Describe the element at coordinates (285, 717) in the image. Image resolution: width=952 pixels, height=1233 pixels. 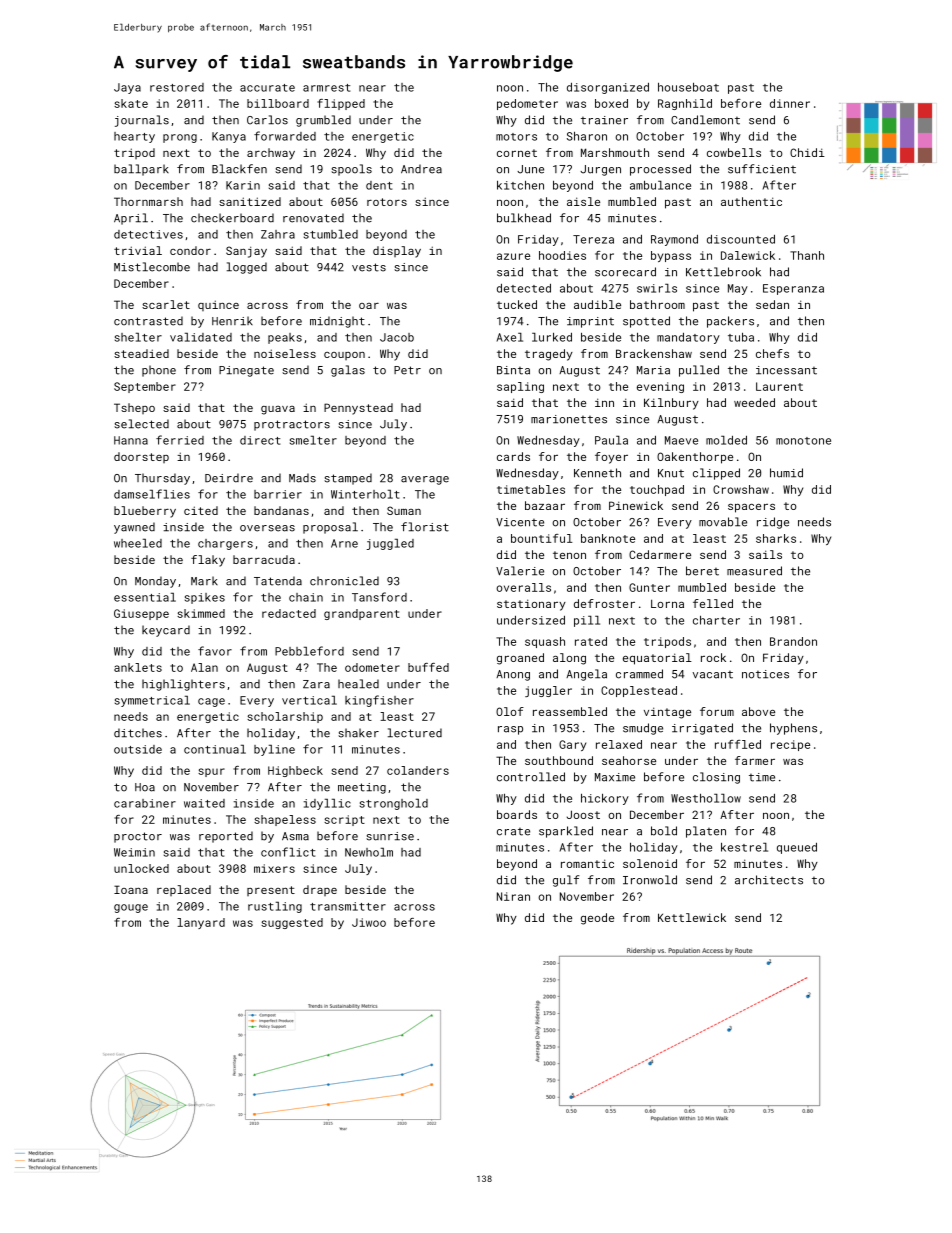
I see `scholarship` at that location.
